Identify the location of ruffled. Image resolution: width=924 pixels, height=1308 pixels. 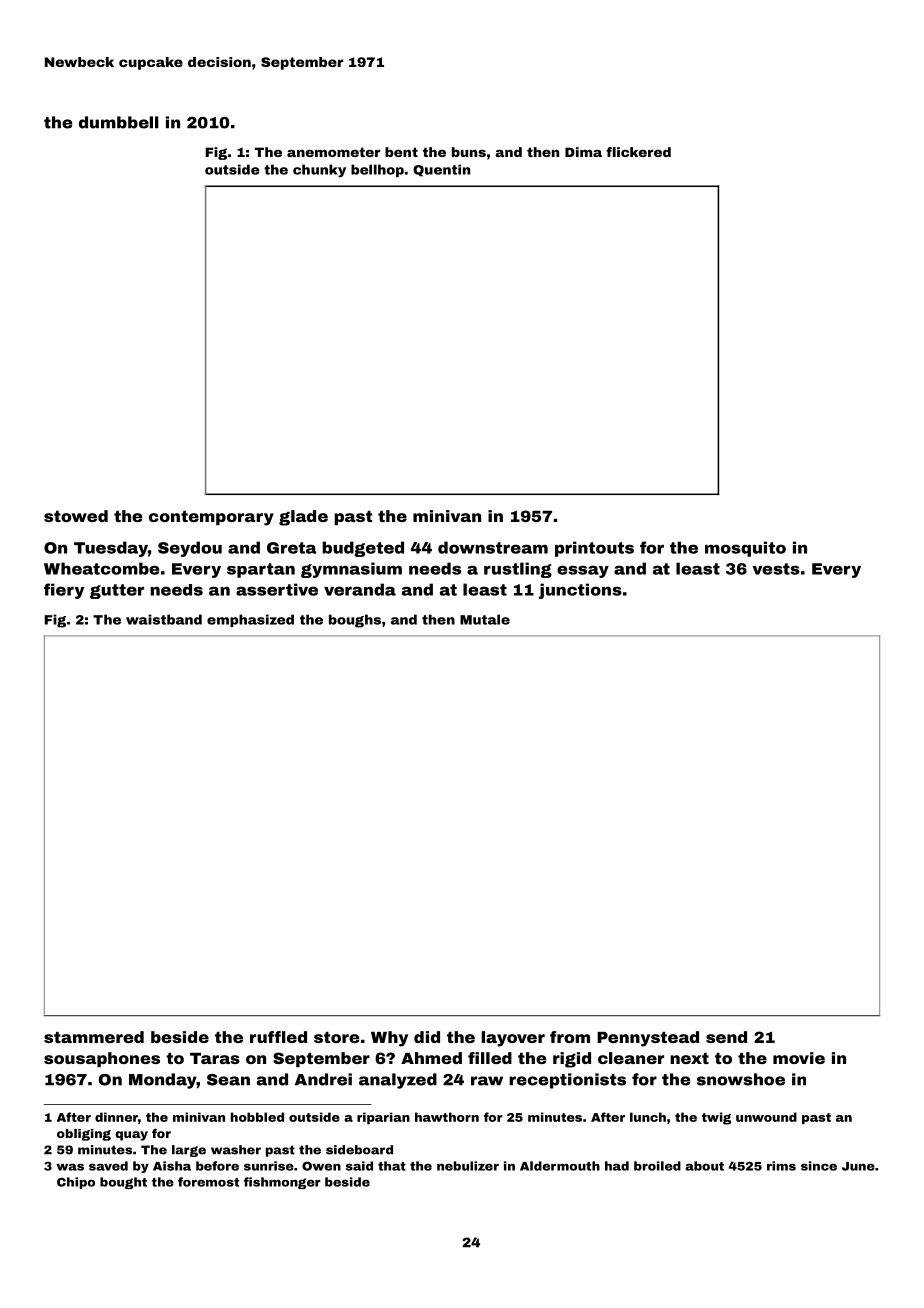
(278, 1037).
